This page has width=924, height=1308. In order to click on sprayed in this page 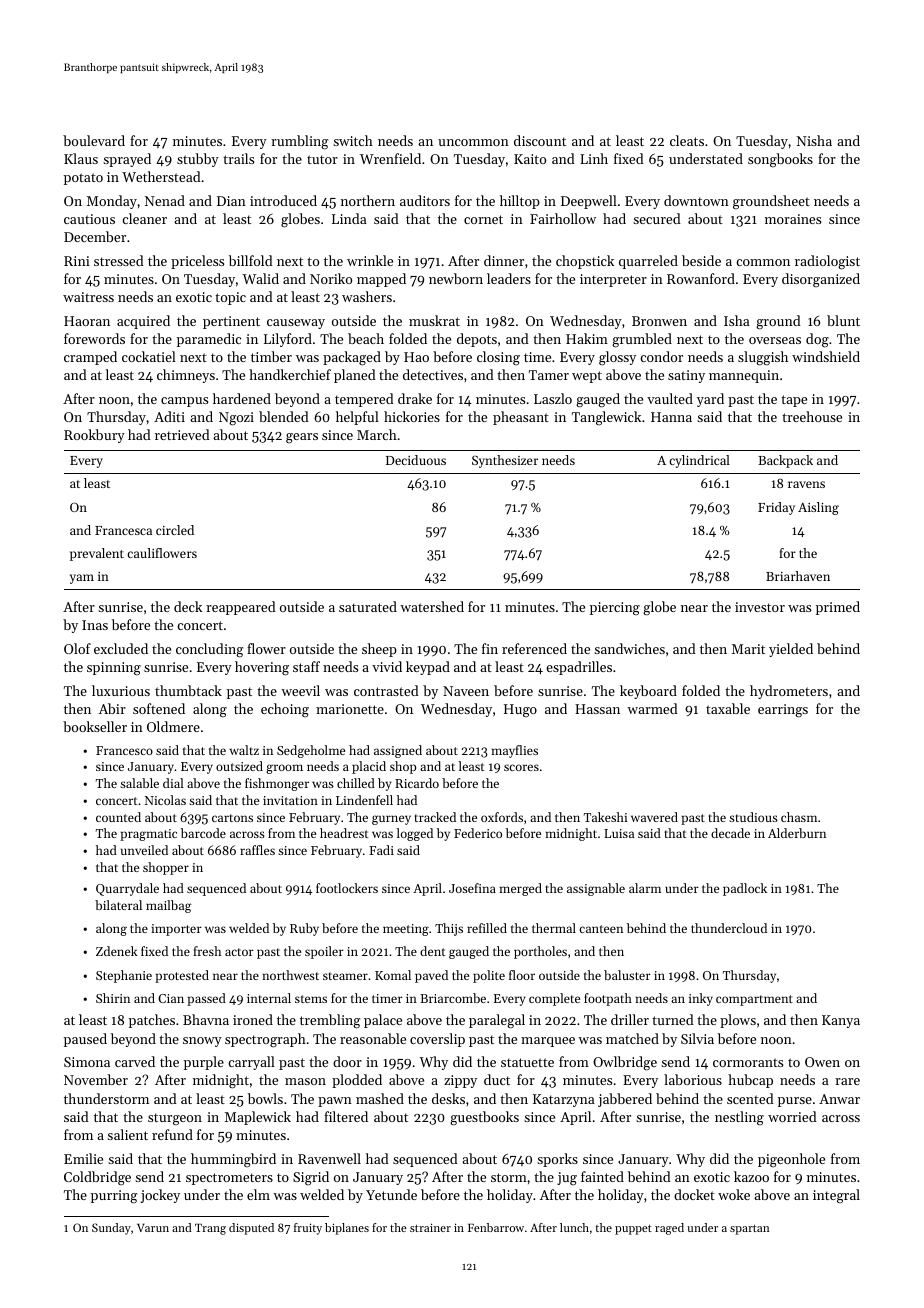, I will do `click(127, 160)`.
